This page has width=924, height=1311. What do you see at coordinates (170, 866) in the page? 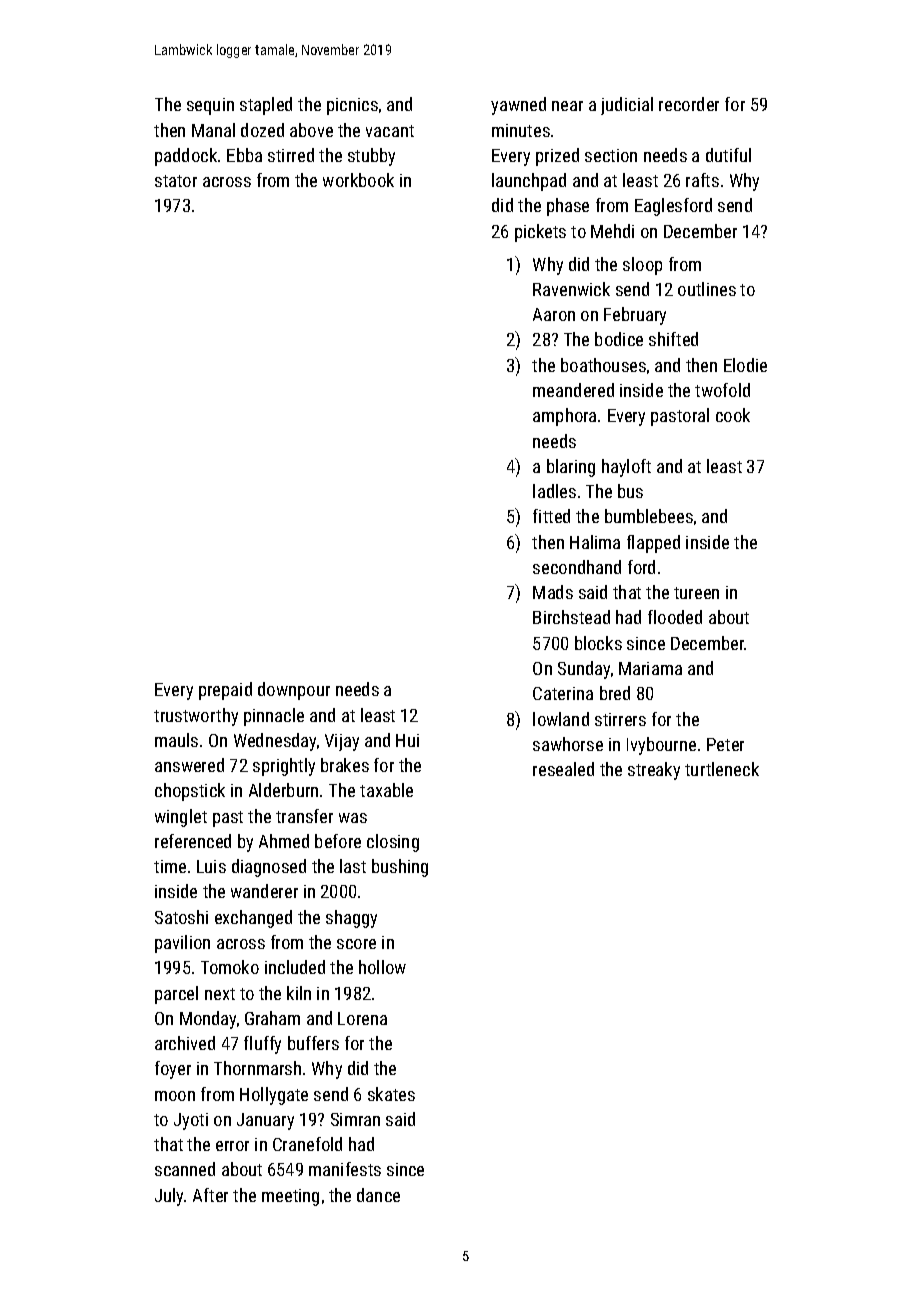
I see `time` at bounding box center [170, 866].
